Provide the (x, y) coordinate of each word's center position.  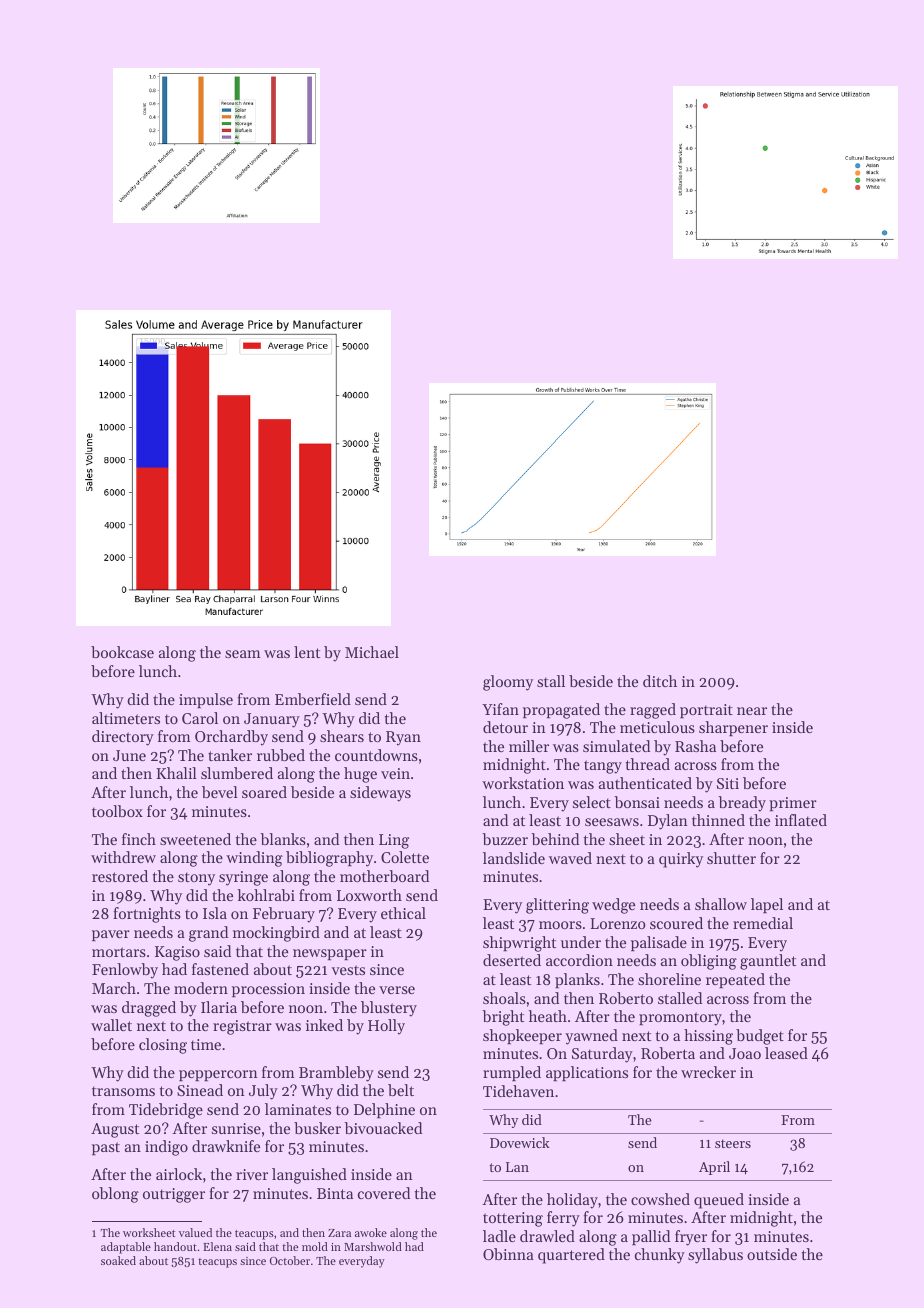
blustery (389, 1009)
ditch (660, 681)
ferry (563, 1219)
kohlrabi (266, 895)
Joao (745, 1053)
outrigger (174, 1195)
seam (243, 654)
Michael (372, 652)
